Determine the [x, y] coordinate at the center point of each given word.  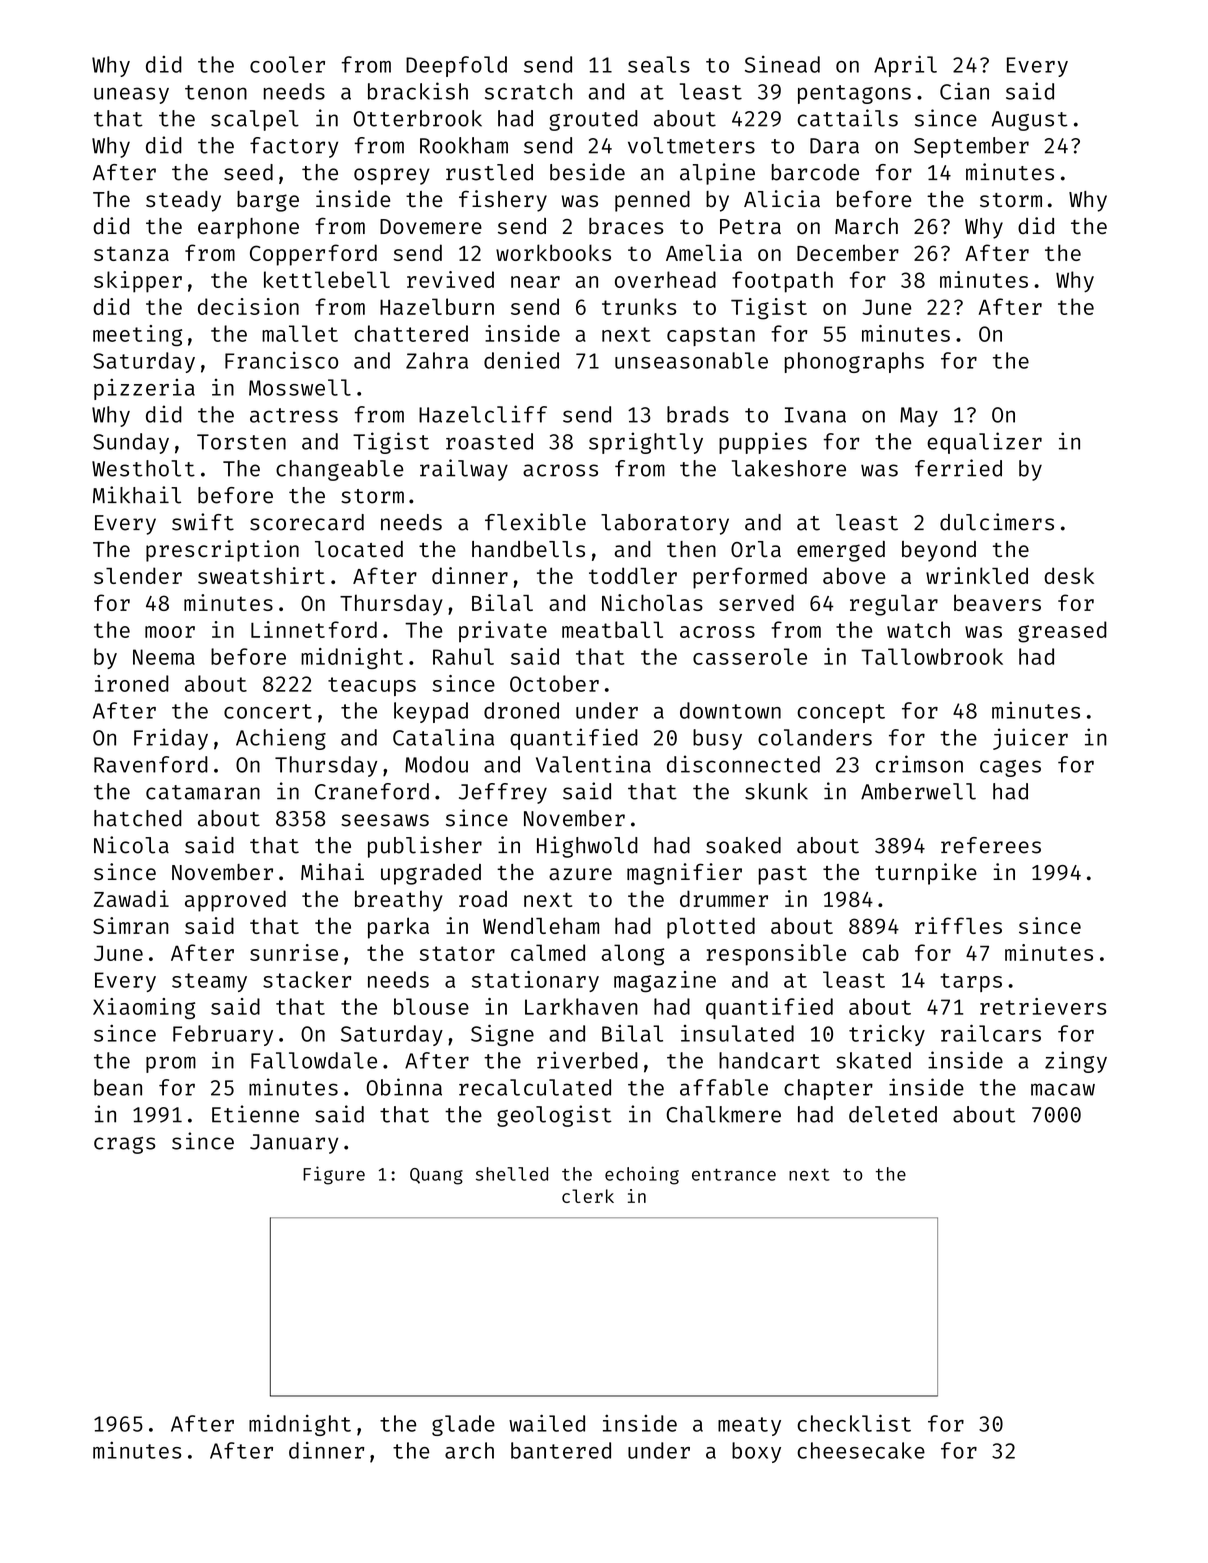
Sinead [782, 64]
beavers [997, 602]
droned [521, 710]
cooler [287, 64]
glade [463, 1425]
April [905, 66]
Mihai [332, 871]
